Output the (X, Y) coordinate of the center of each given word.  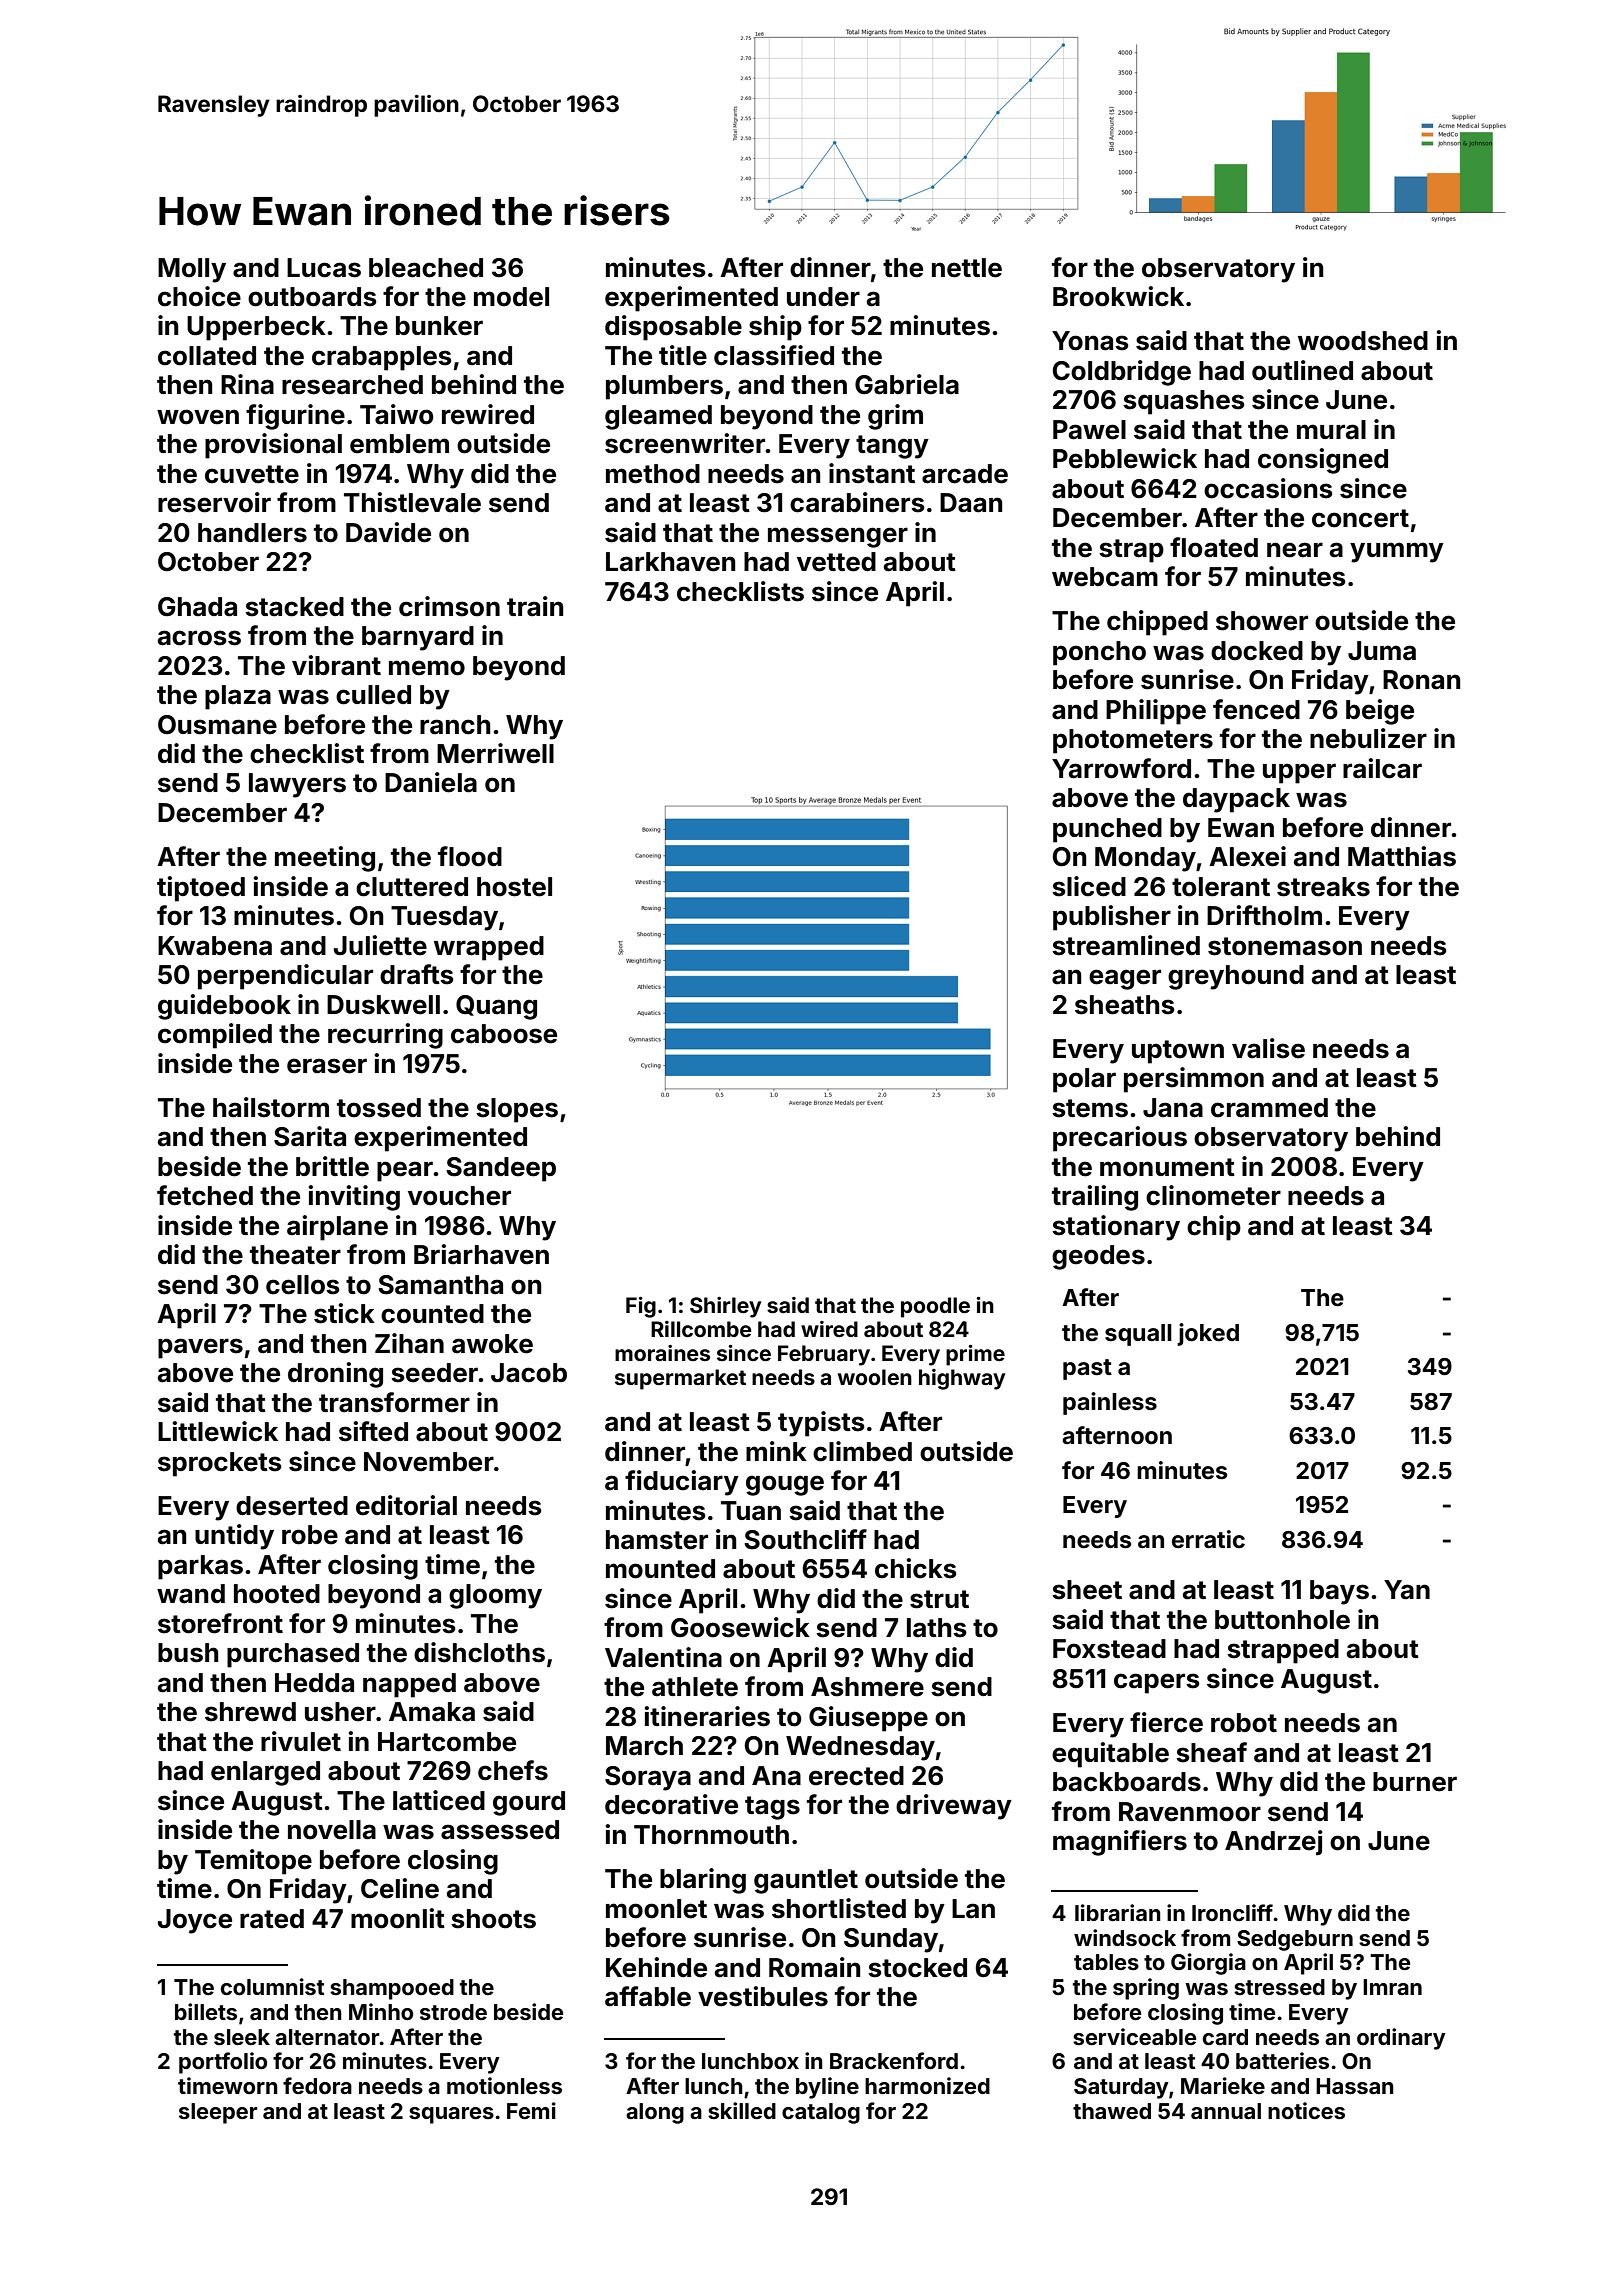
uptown (1178, 1052)
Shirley (725, 1307)
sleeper (218, 2113)
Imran (1392, 1987)
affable (648, 1996)
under (823, 297)
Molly (192, 270)
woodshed (1363, 341)
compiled (215, 1036)
